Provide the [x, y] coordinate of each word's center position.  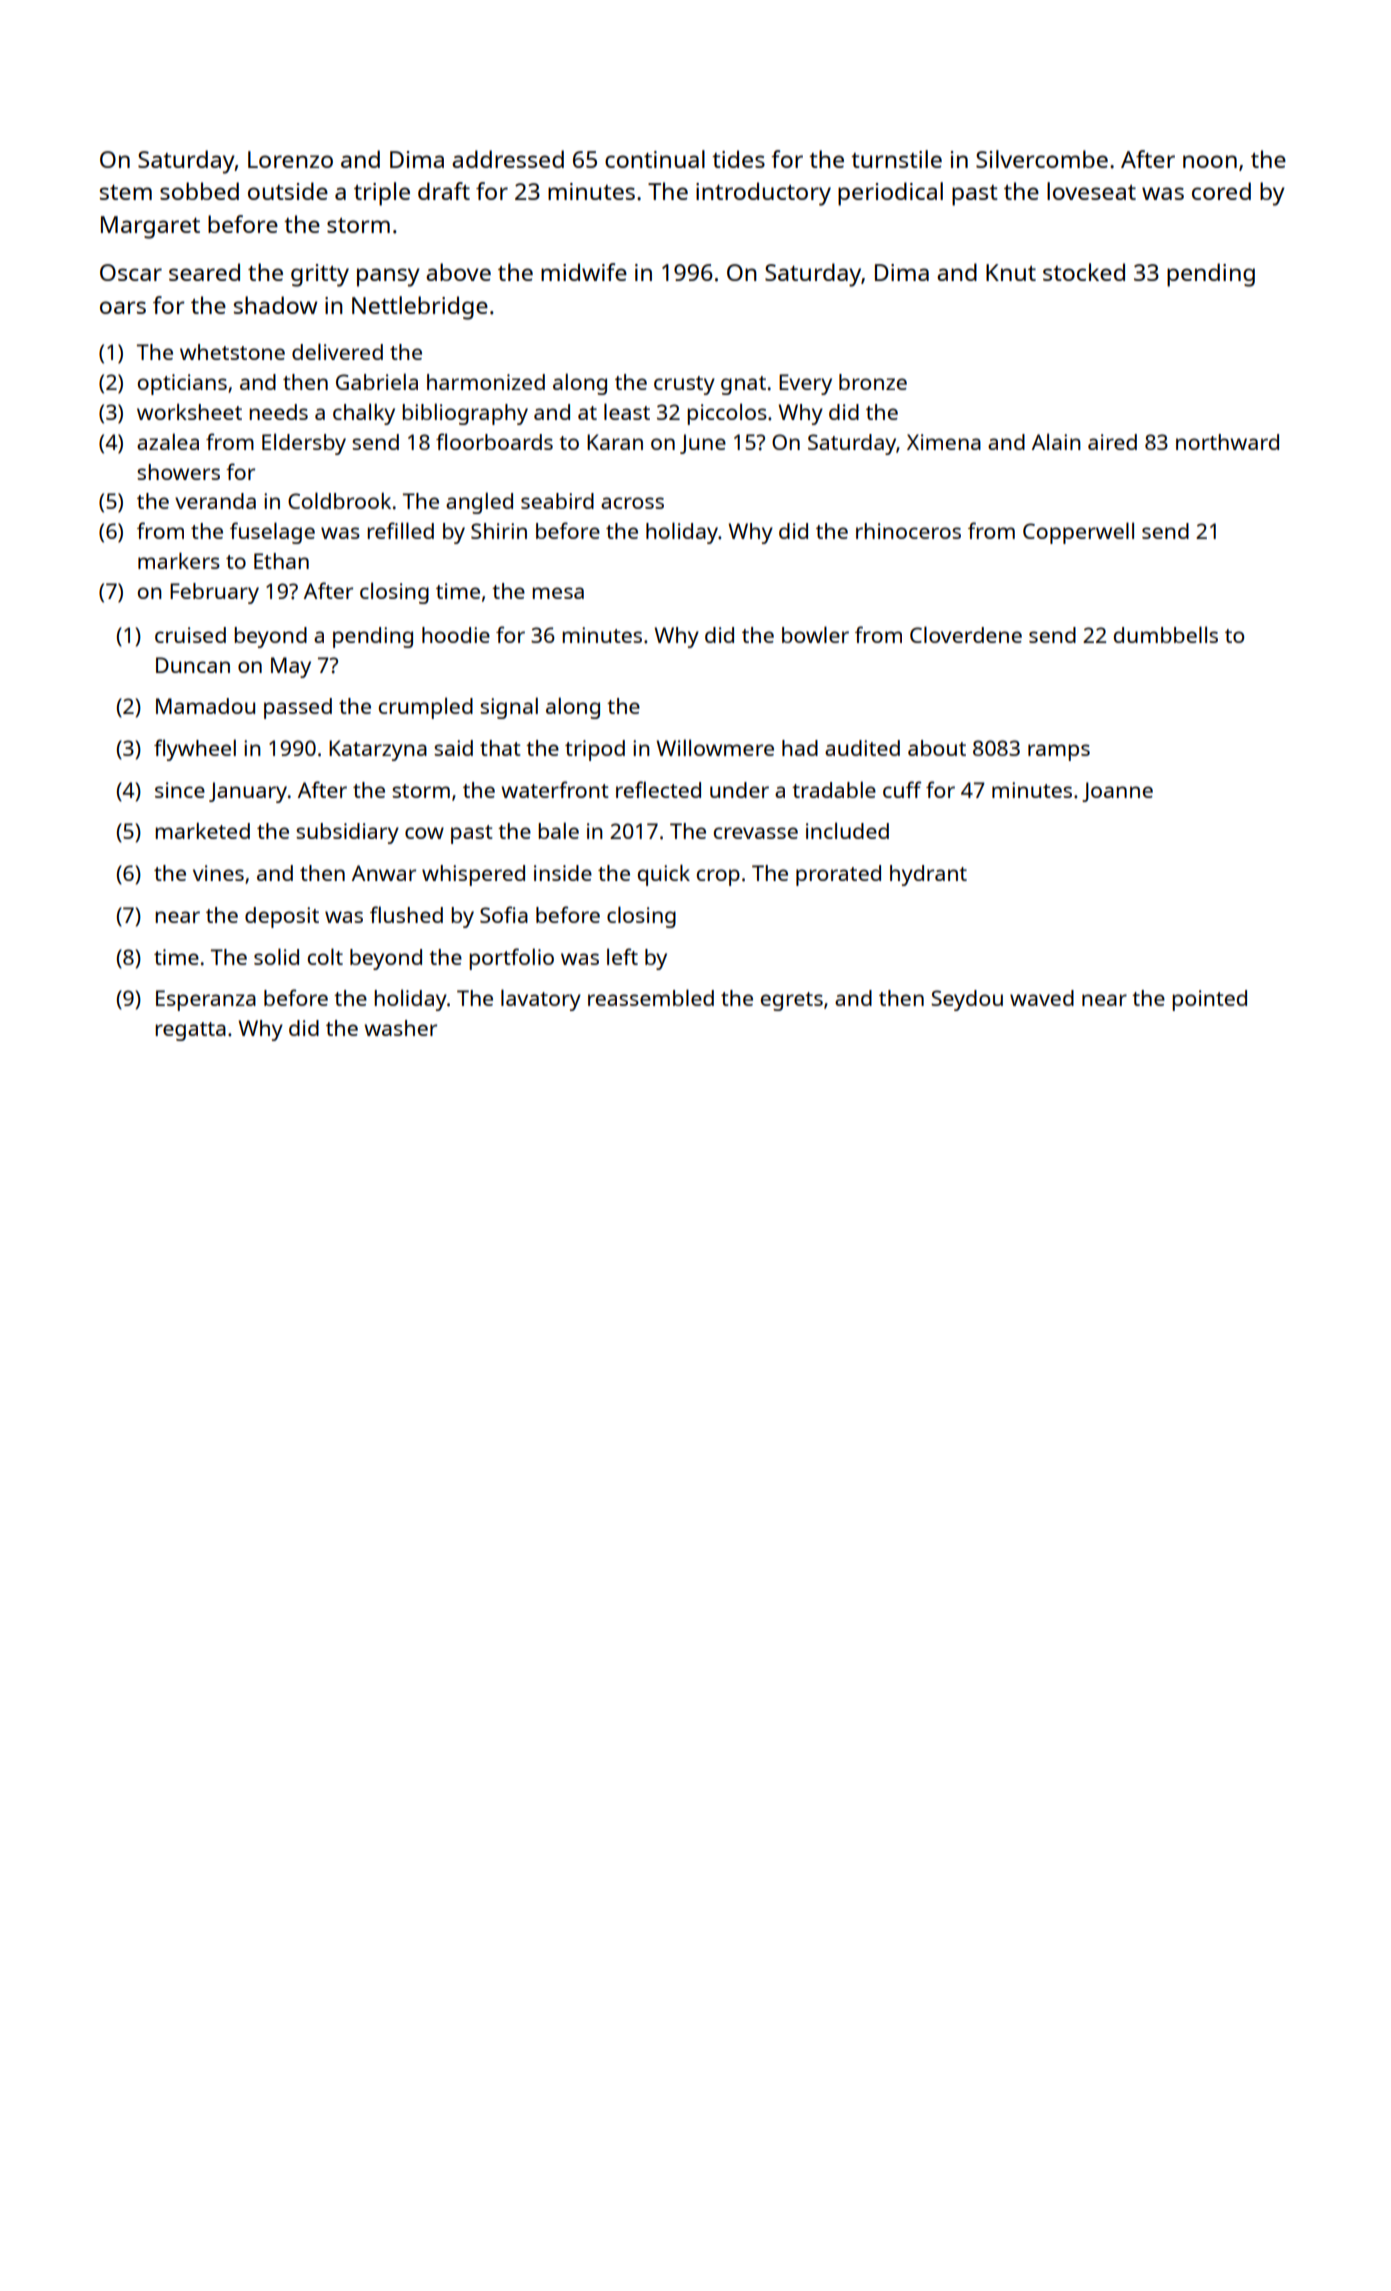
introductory [763, 194]
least [627, 411]
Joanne [1117, 792]
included [847, 830]
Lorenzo [290, 159]
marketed [202, 830]
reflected [658, 789]
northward [1227, 442]
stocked [1084, 272]
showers [178, 472]
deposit [282, 917]
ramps [1059, 752]
